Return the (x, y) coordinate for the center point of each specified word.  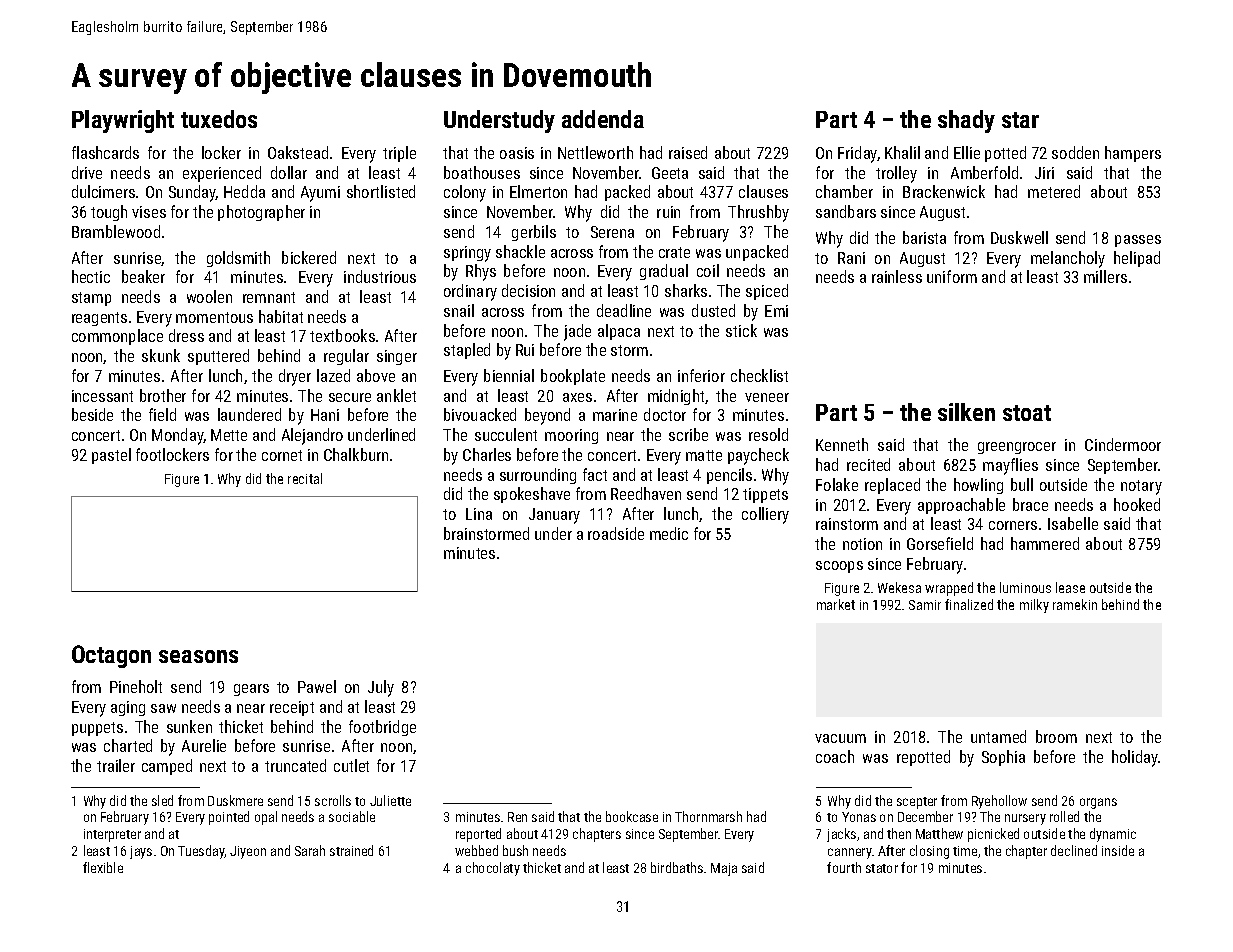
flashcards (105, 152)
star (1020, 120)
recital (305, 478)
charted (128, 745)
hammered (1045, 543)
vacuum (840, 738)
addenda (603, 119)
